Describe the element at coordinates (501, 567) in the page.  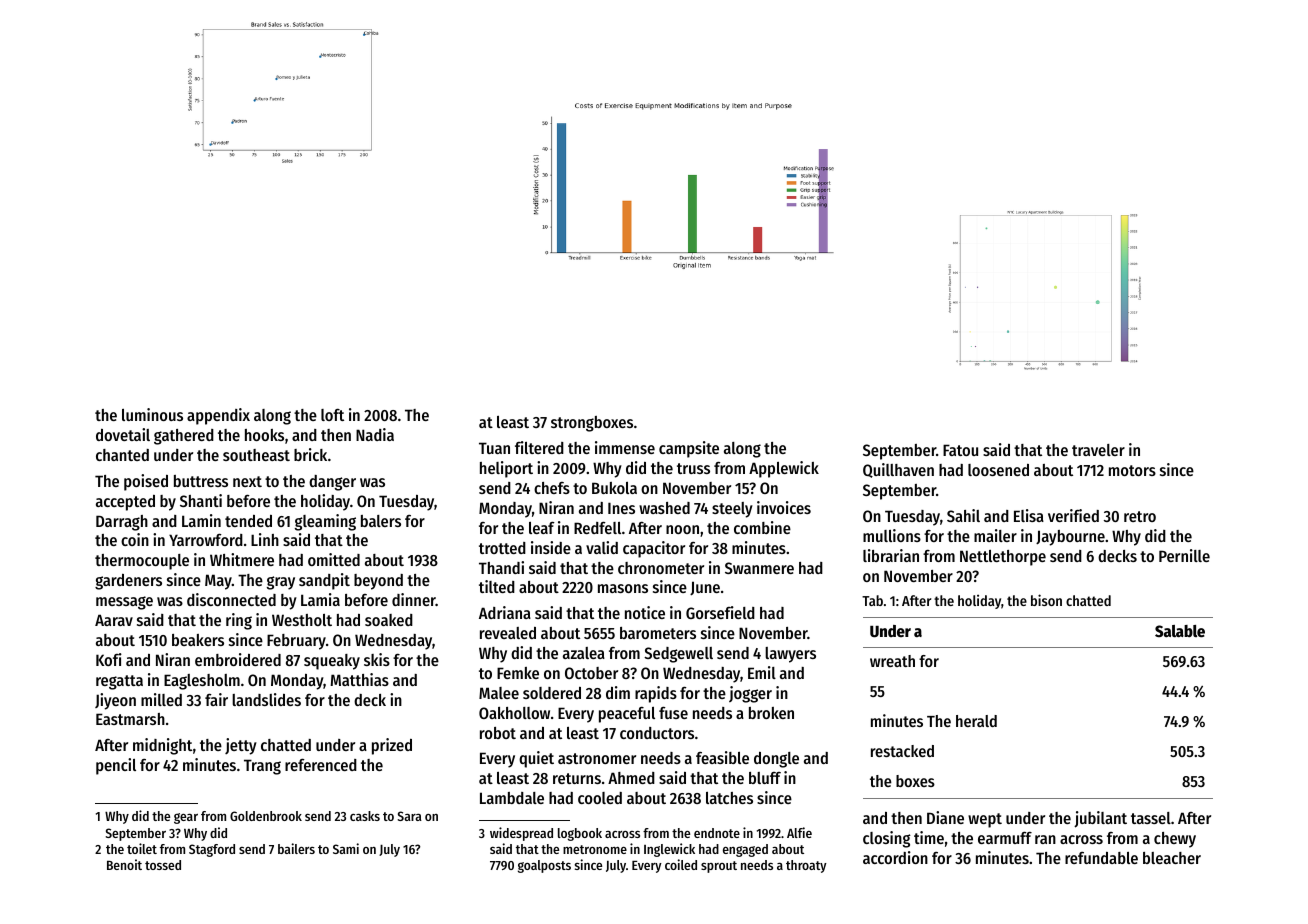
I see `Thandi` at that location.
